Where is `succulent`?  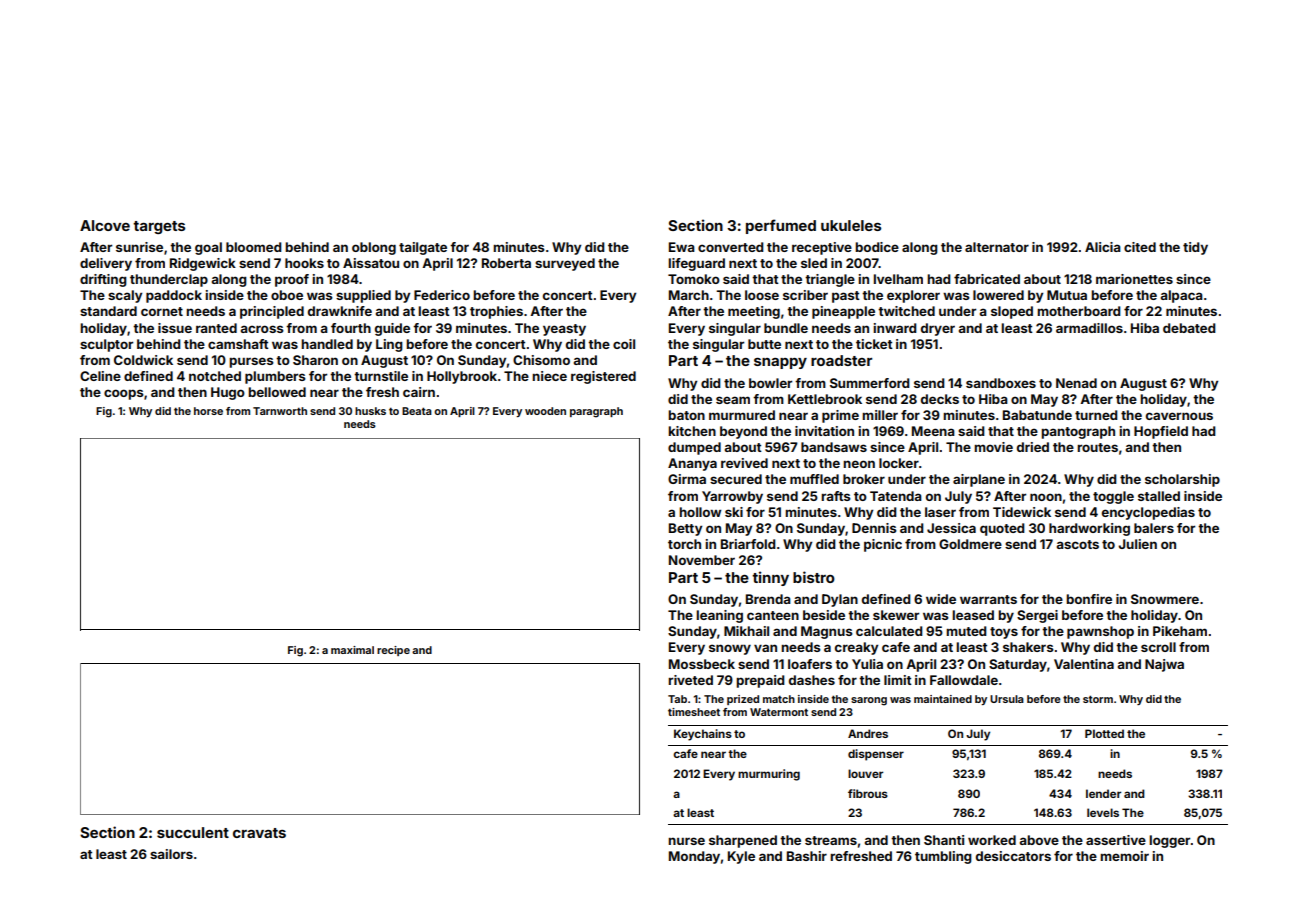
succulent is located at coordinates (193, 832).
